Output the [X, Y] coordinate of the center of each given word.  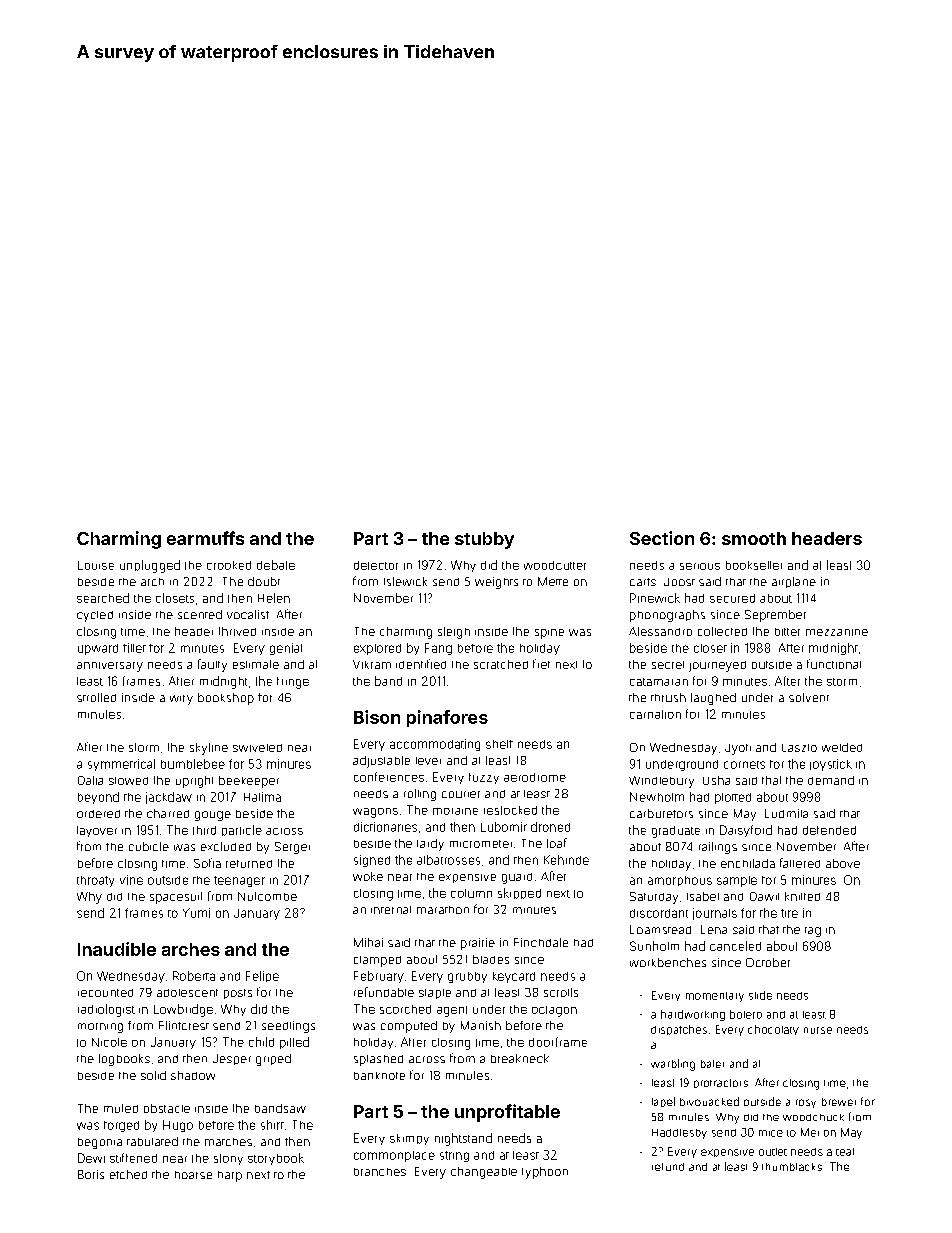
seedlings [288, 1027]
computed [409, 1027]
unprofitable [507, 1113]
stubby [484, 540]
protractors [721, 1083]
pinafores [447, 718]
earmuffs [205, 538]
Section [662, 538]
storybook [276, 1159]
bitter [787, 632]
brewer [839, 1102]
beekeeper [249, 782]
